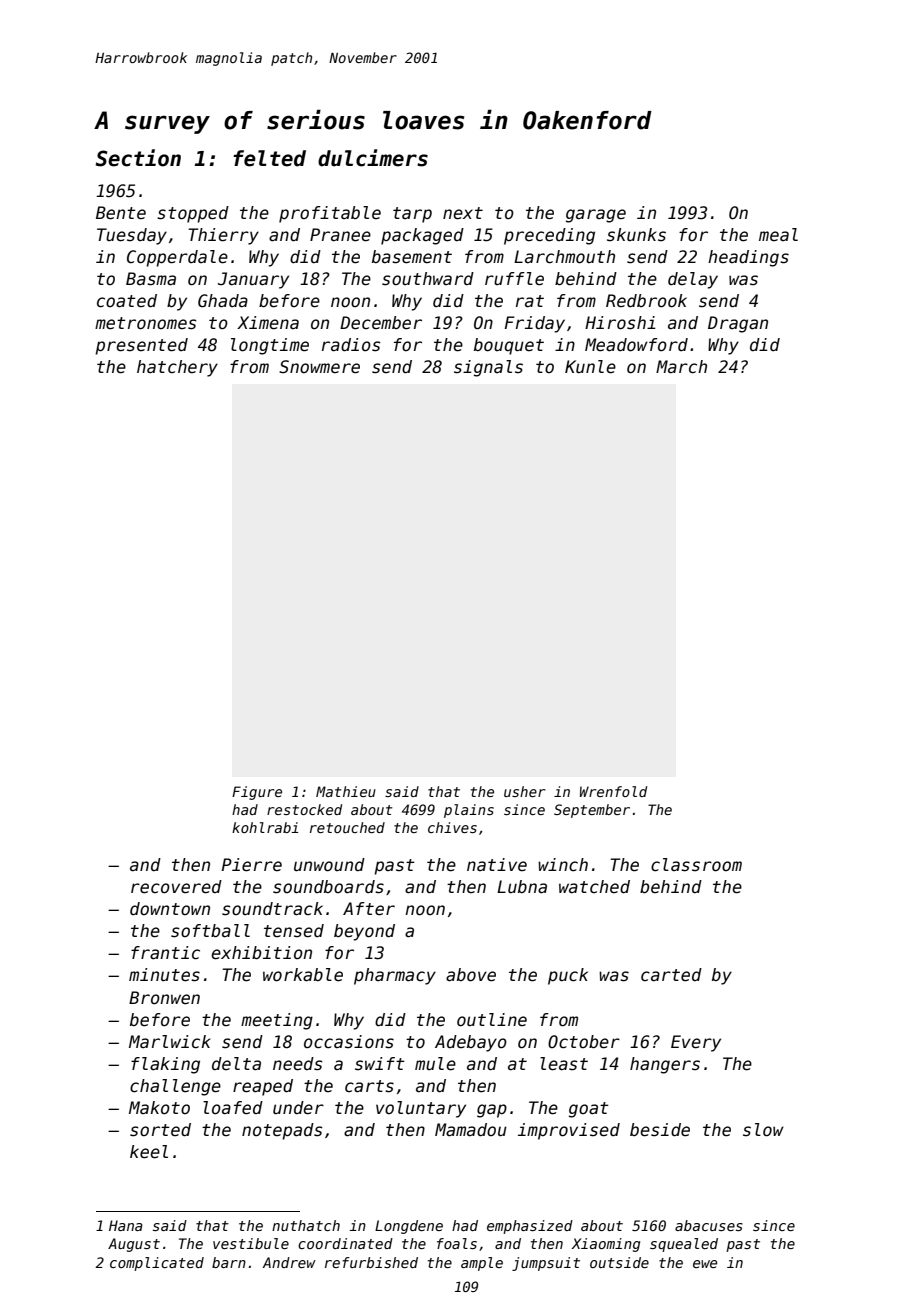 The height and width of the screenshot is (1316, 908). I want to click on next, so click(463, 213).
